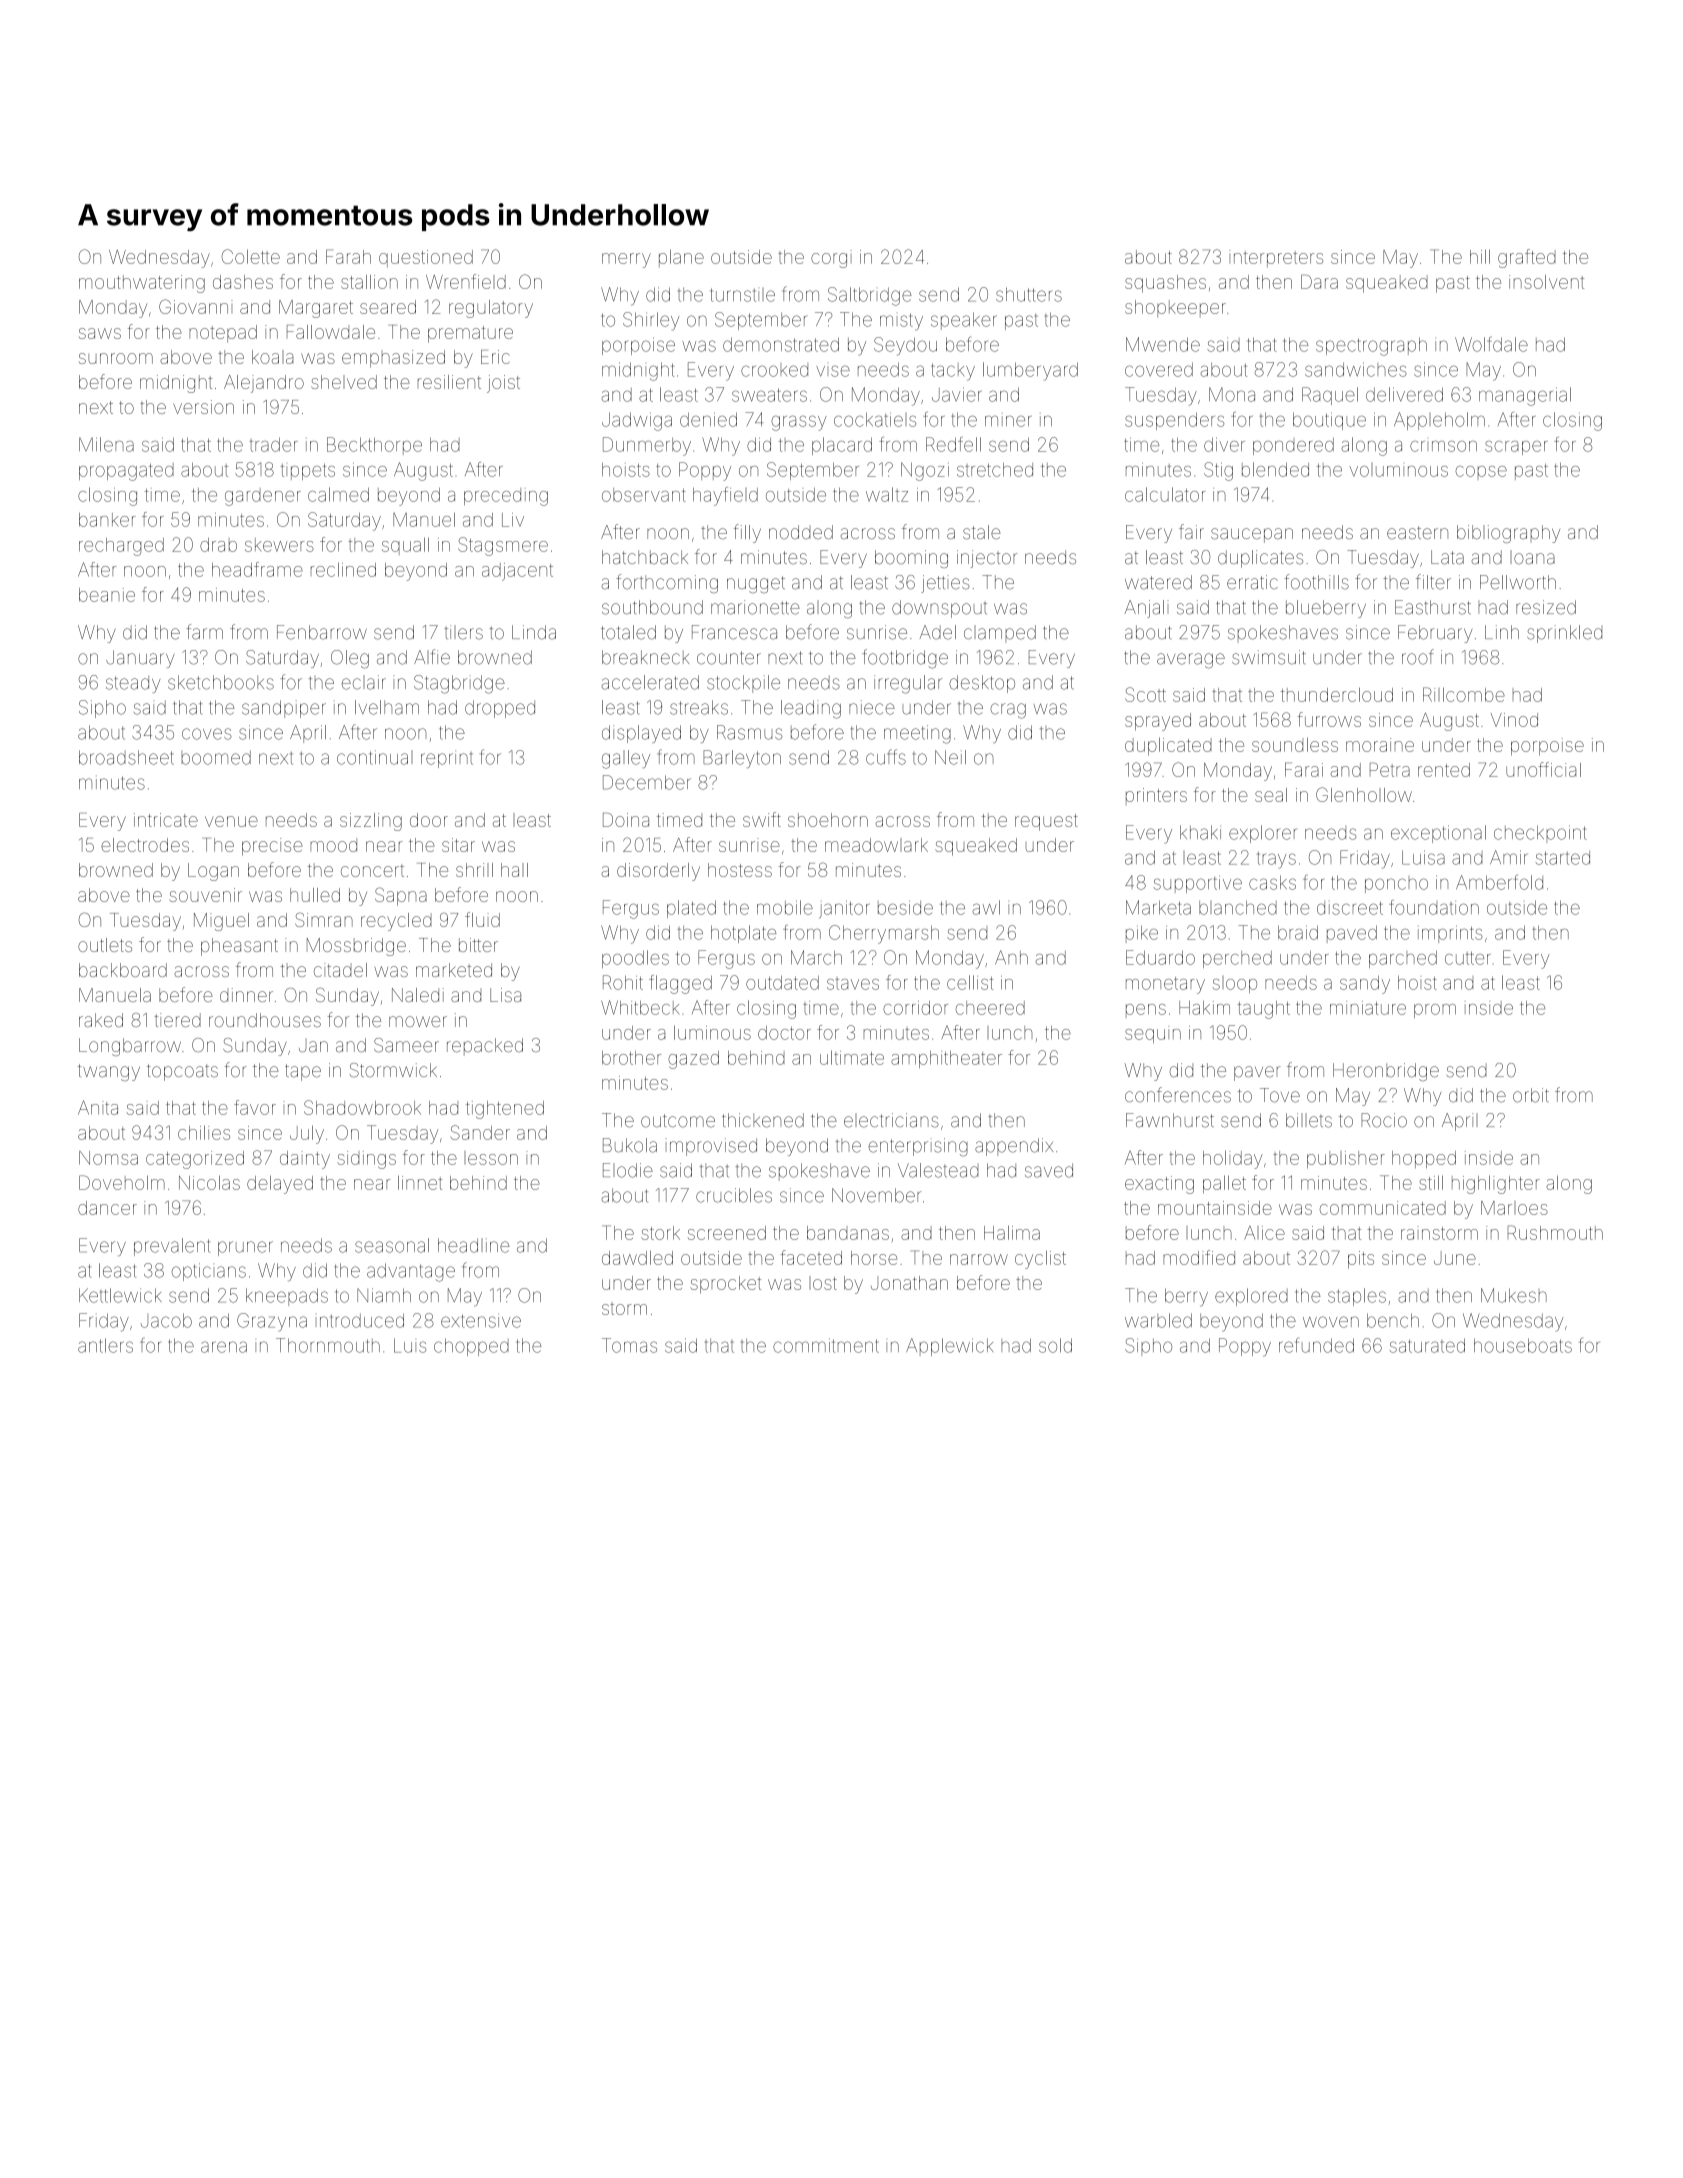 This document has width=1683, height=2178. Describe the element at coordinates (1531, 1095) in the document. I see `orbit` at that location.
